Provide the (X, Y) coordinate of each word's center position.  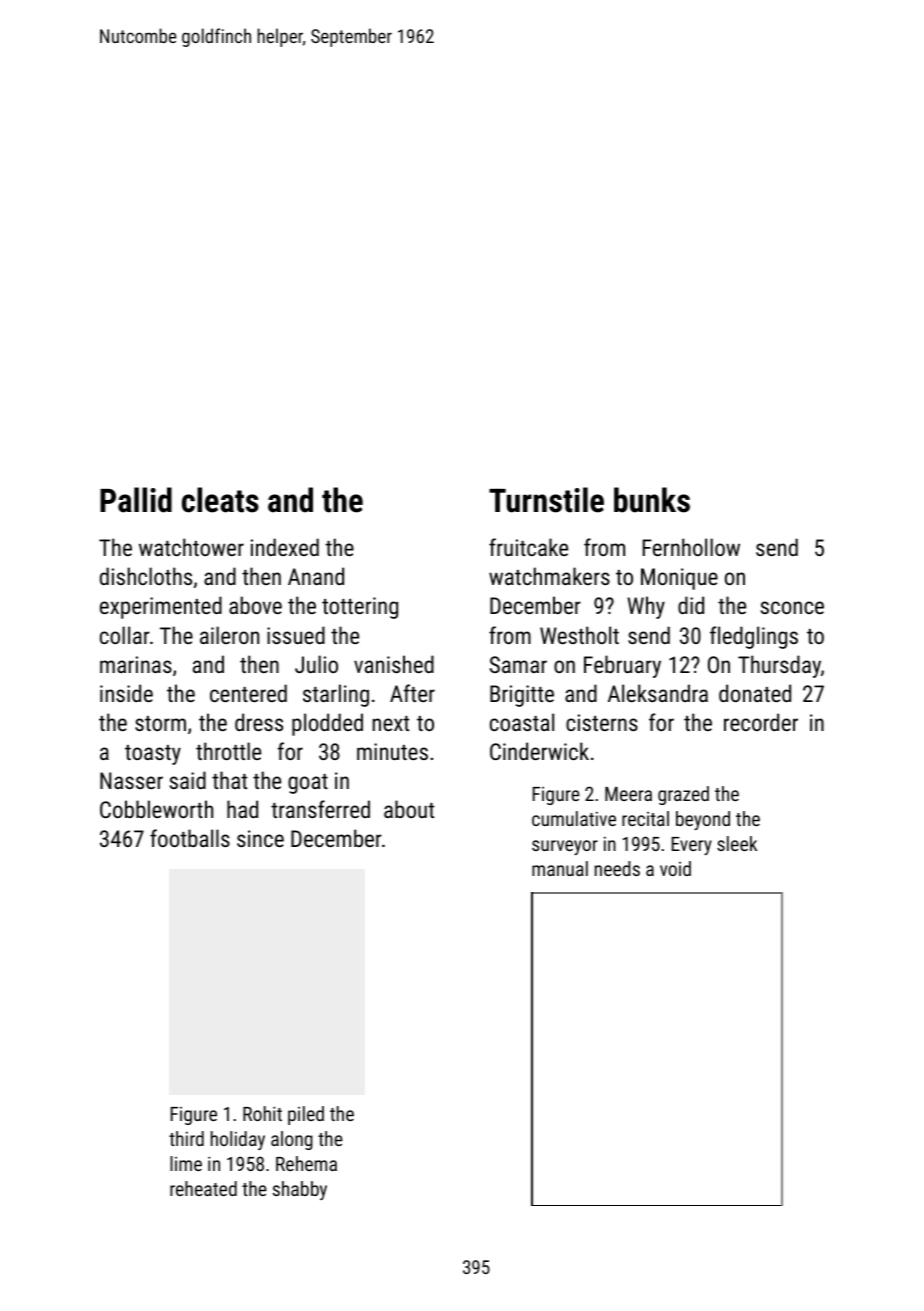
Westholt (579, 635)
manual (560, 868)
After (412, 693)
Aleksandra (658, 693)
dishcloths (146, 576)
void (675, 868)
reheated (203, 1188)
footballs (190, 838)
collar (125, 635)
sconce (792, 607)
